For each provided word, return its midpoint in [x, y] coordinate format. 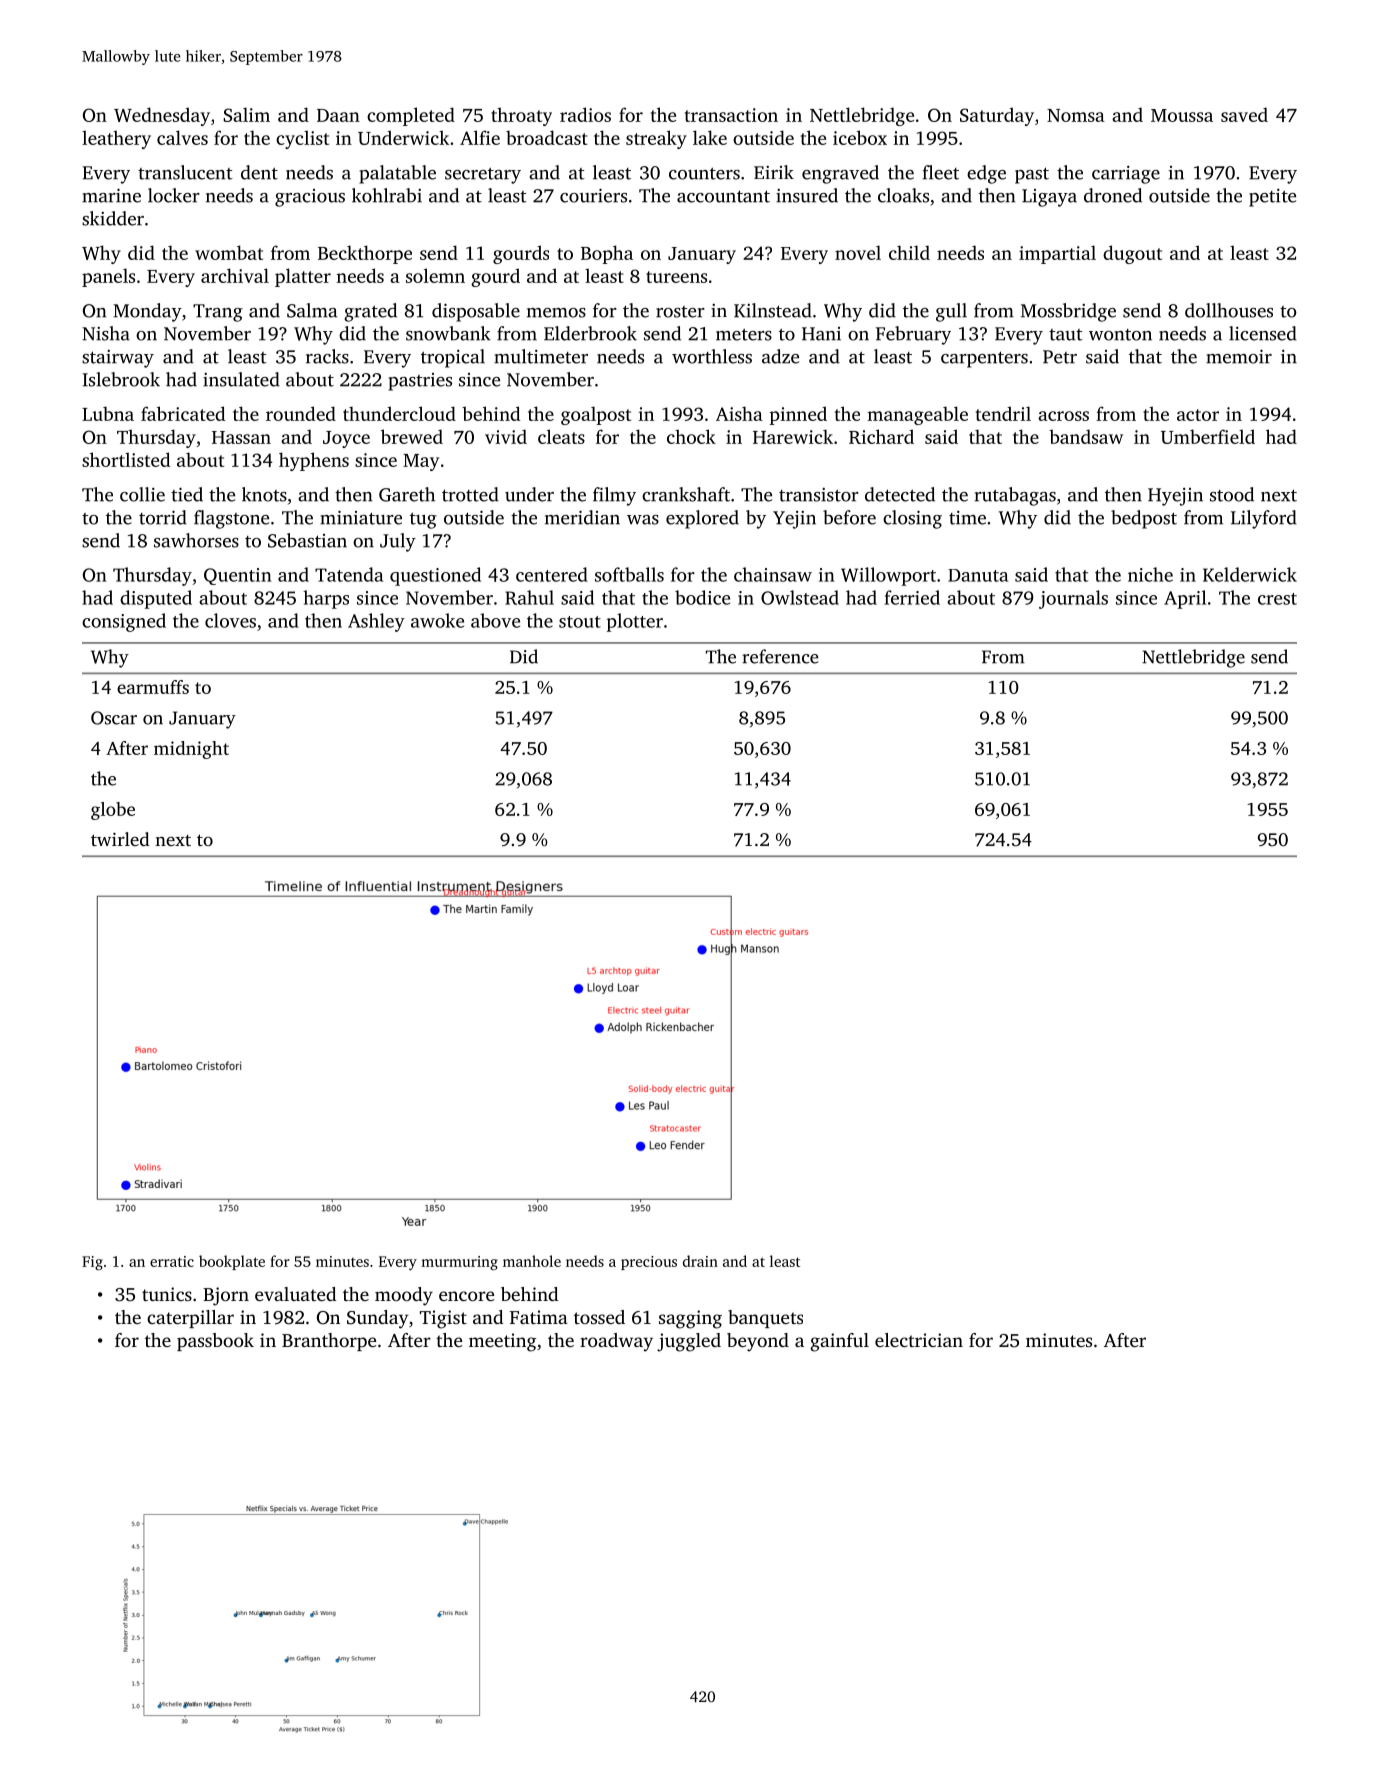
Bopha [607, 254]
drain [700, 1261]
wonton [1120, 335]
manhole [532, 1261]
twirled [120, 839]
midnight [191, 750]
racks [327, 356]
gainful [839, 1342]
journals [1073, 599]
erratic [172, 1261]
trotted [470, 494]
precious [649, 1263]
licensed [1263, 333]
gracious [310, 198]
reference [780, 656]
